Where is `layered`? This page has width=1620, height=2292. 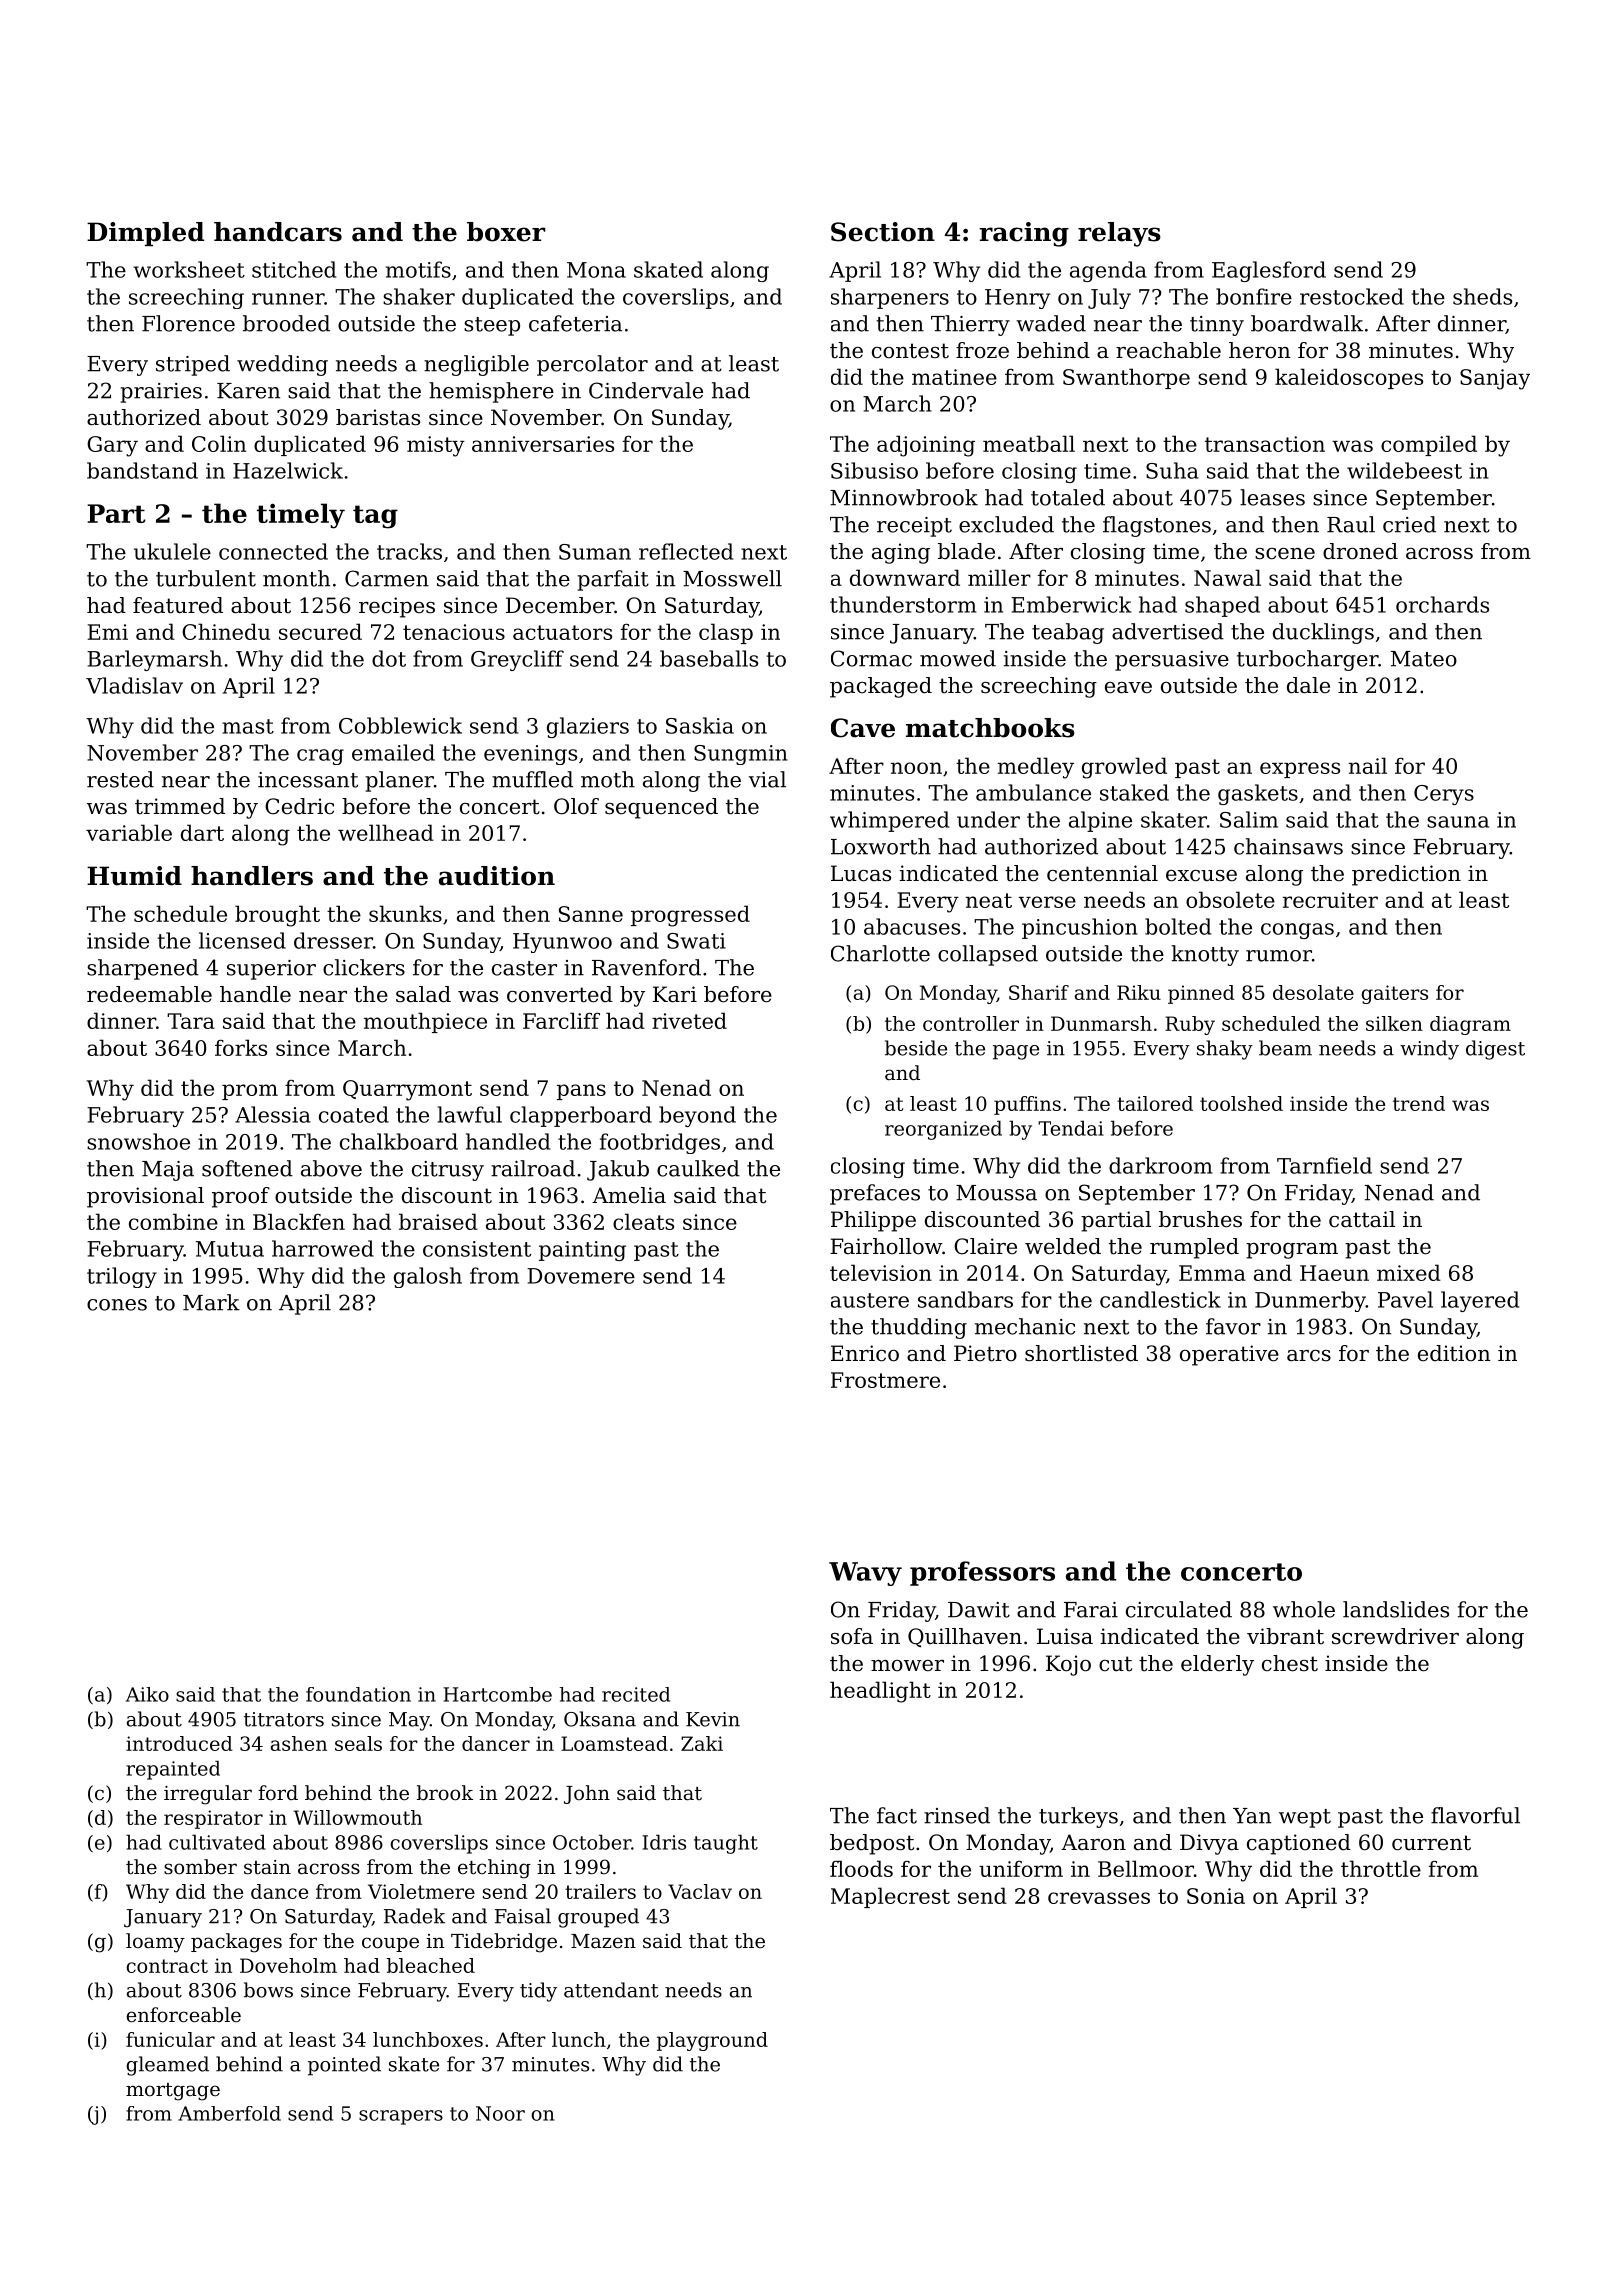 layered is located at coordinates (1480, 1301).
